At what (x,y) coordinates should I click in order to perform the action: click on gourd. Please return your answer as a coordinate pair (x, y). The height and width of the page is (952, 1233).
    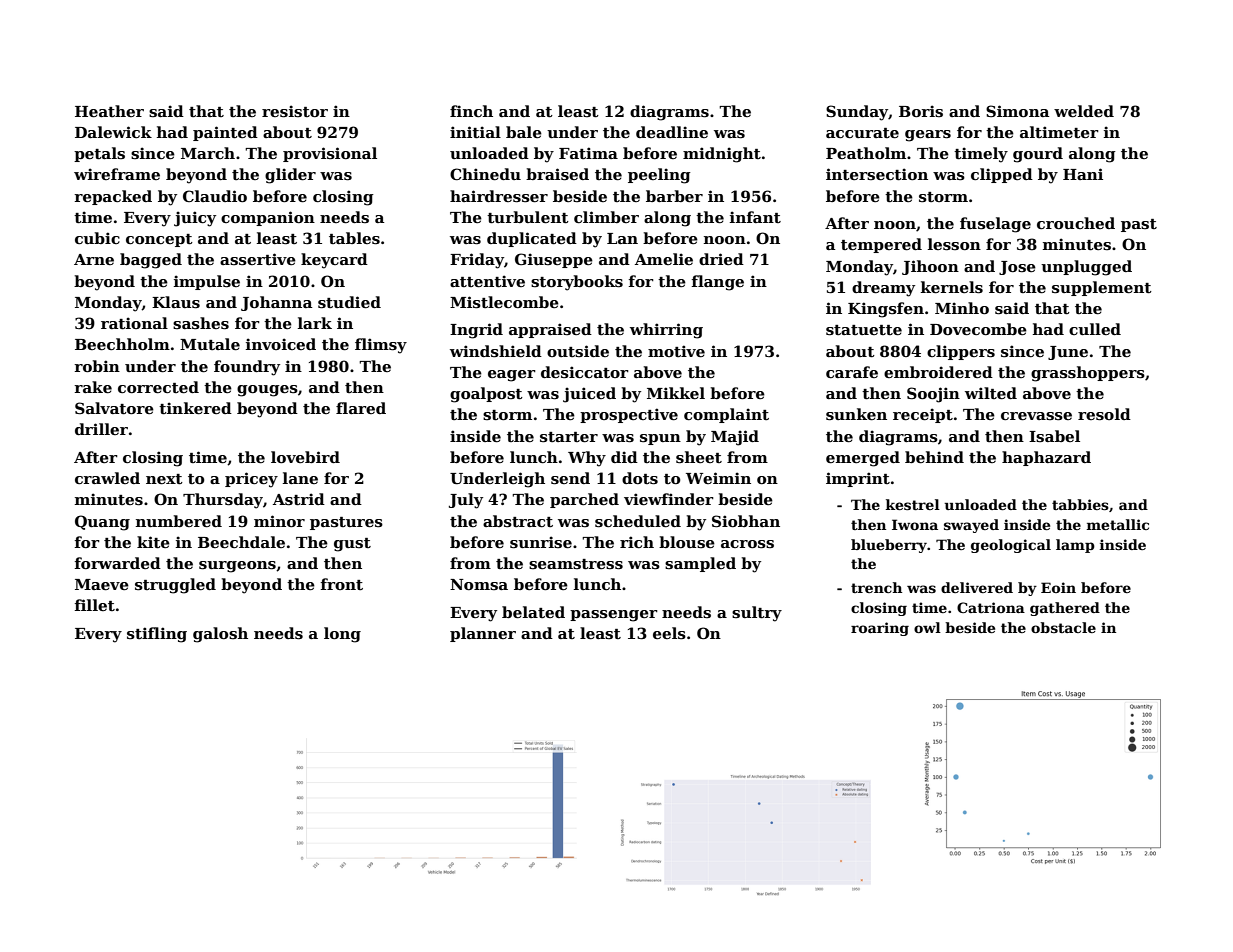
    Looking at the image, I should click on (1038, 155).
